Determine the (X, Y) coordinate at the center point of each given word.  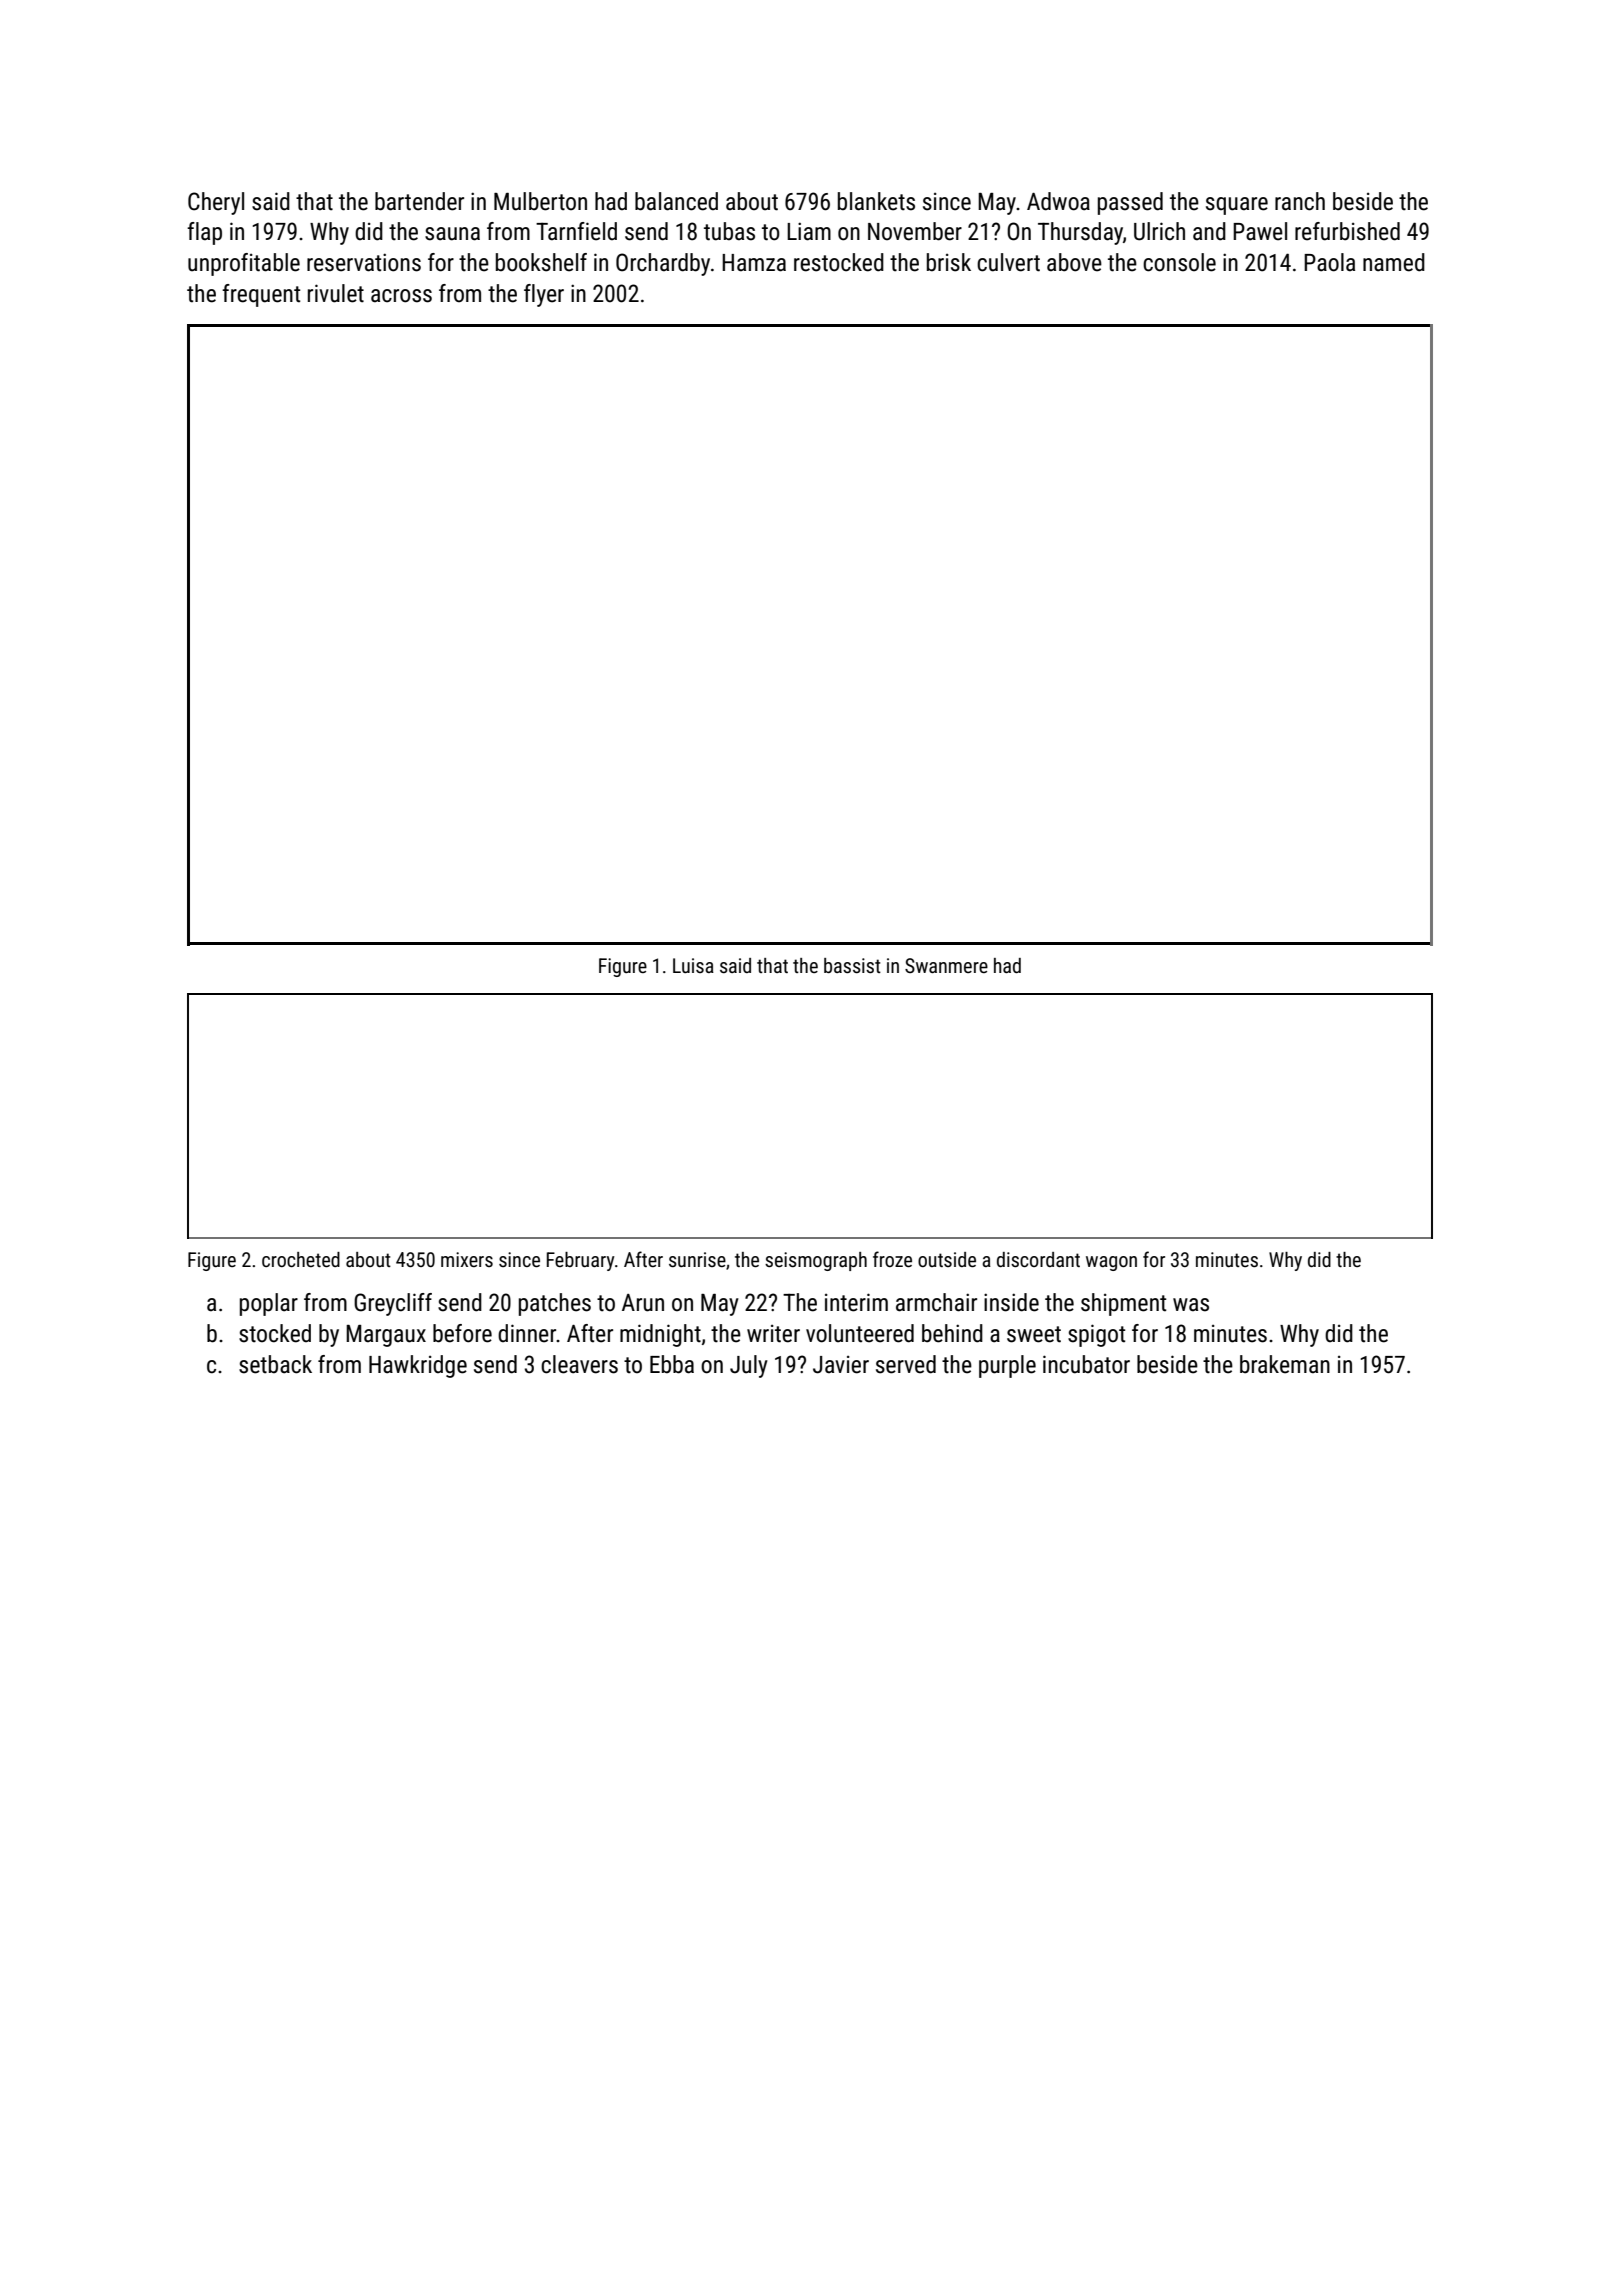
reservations (364, 262)
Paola (1329, 262)
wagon (1111, 1263)
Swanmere (946, 965)
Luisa (693, 965)
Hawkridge (418, 1366)
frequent (261, 295)
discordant (1038, 1259)
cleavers (579, 1364)
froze (892, 1259)
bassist (852, 965)
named (1394, 262)
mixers (467, 1259)
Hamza (754, 263)
